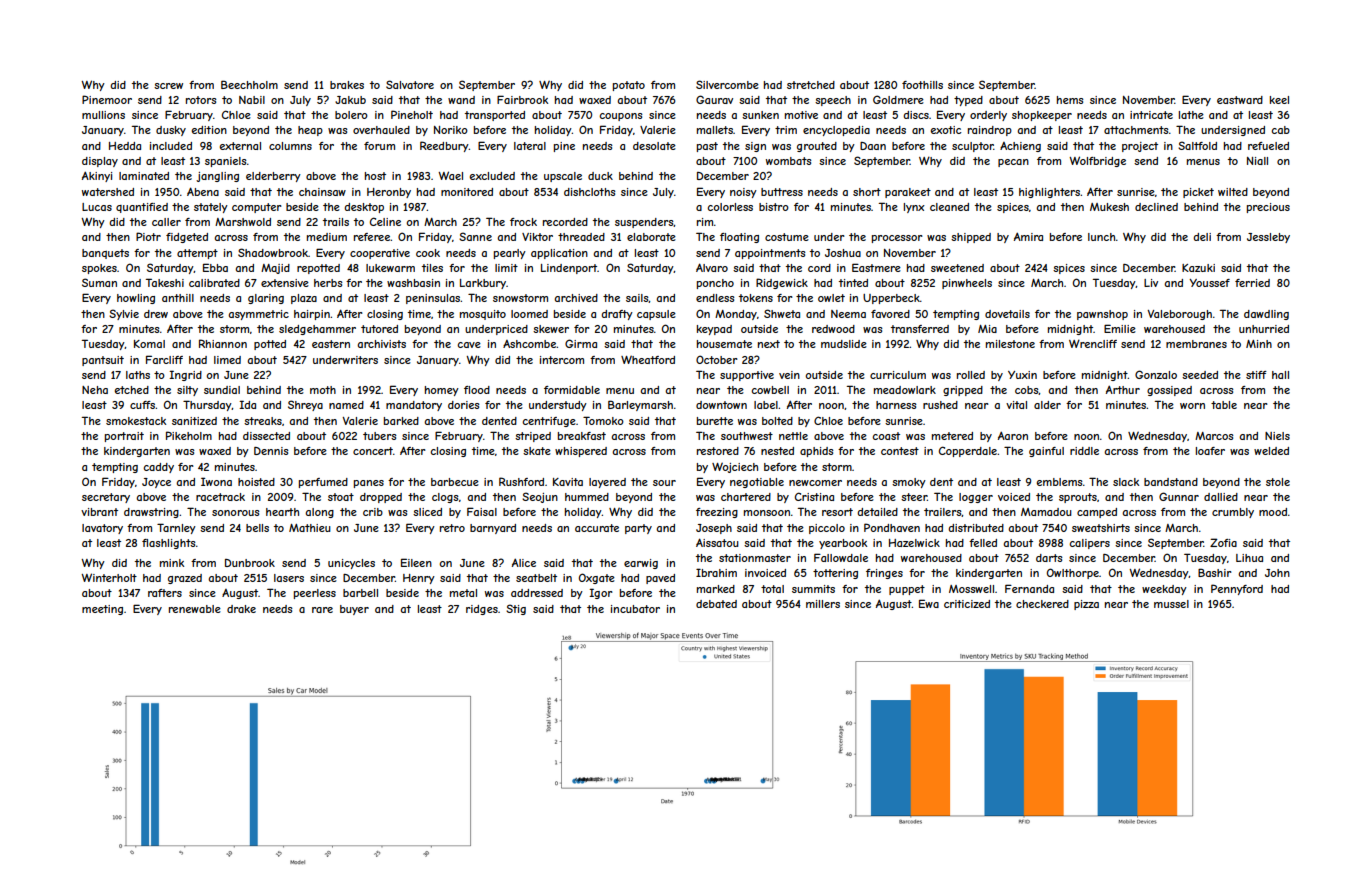 This document has height=887, width=1372. What do you see at coordinates (1268, 208) in the document?
I see `precious` at bounding box center [1268, 208].
